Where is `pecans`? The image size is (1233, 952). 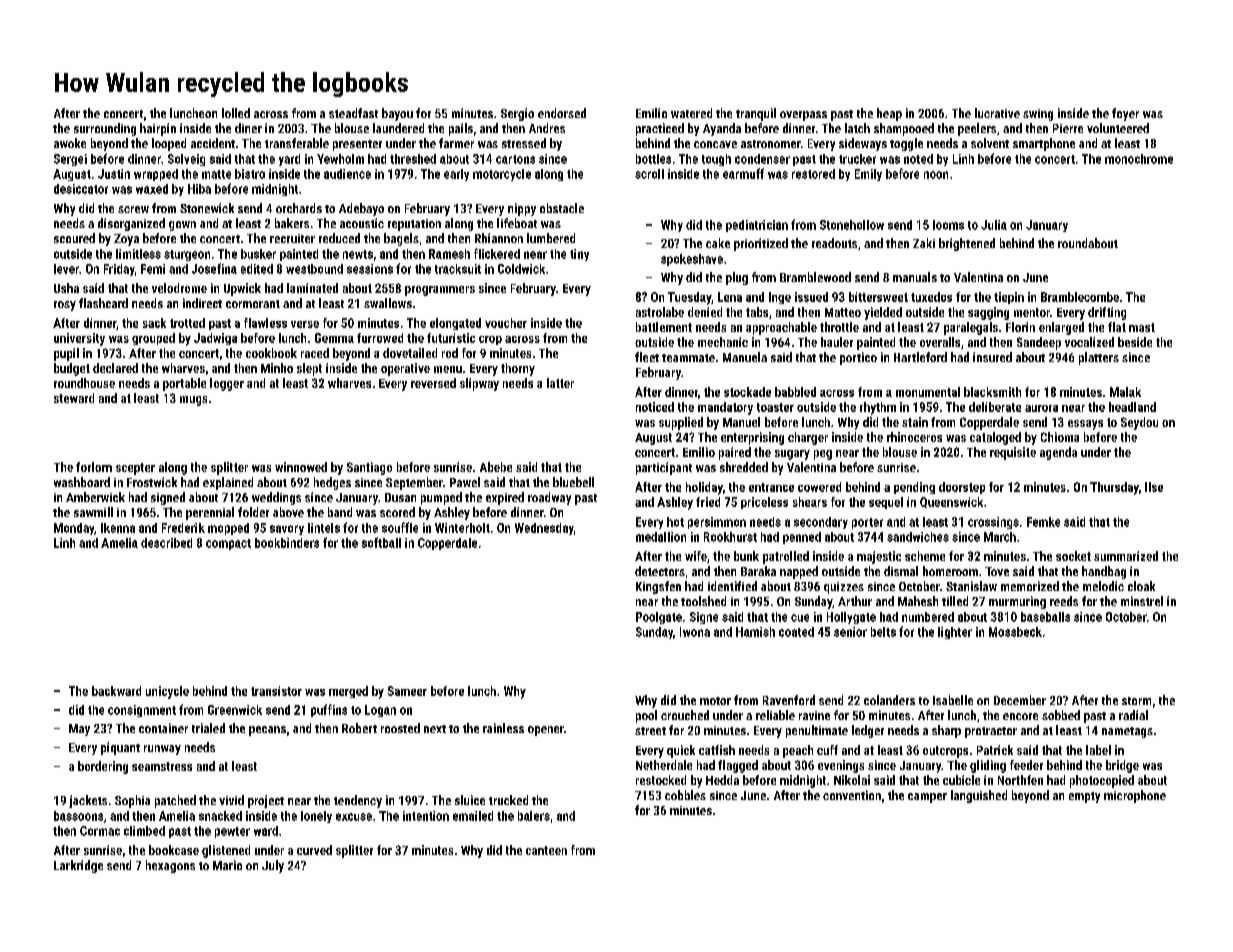 pecans is located at coordinates (267, 731).
